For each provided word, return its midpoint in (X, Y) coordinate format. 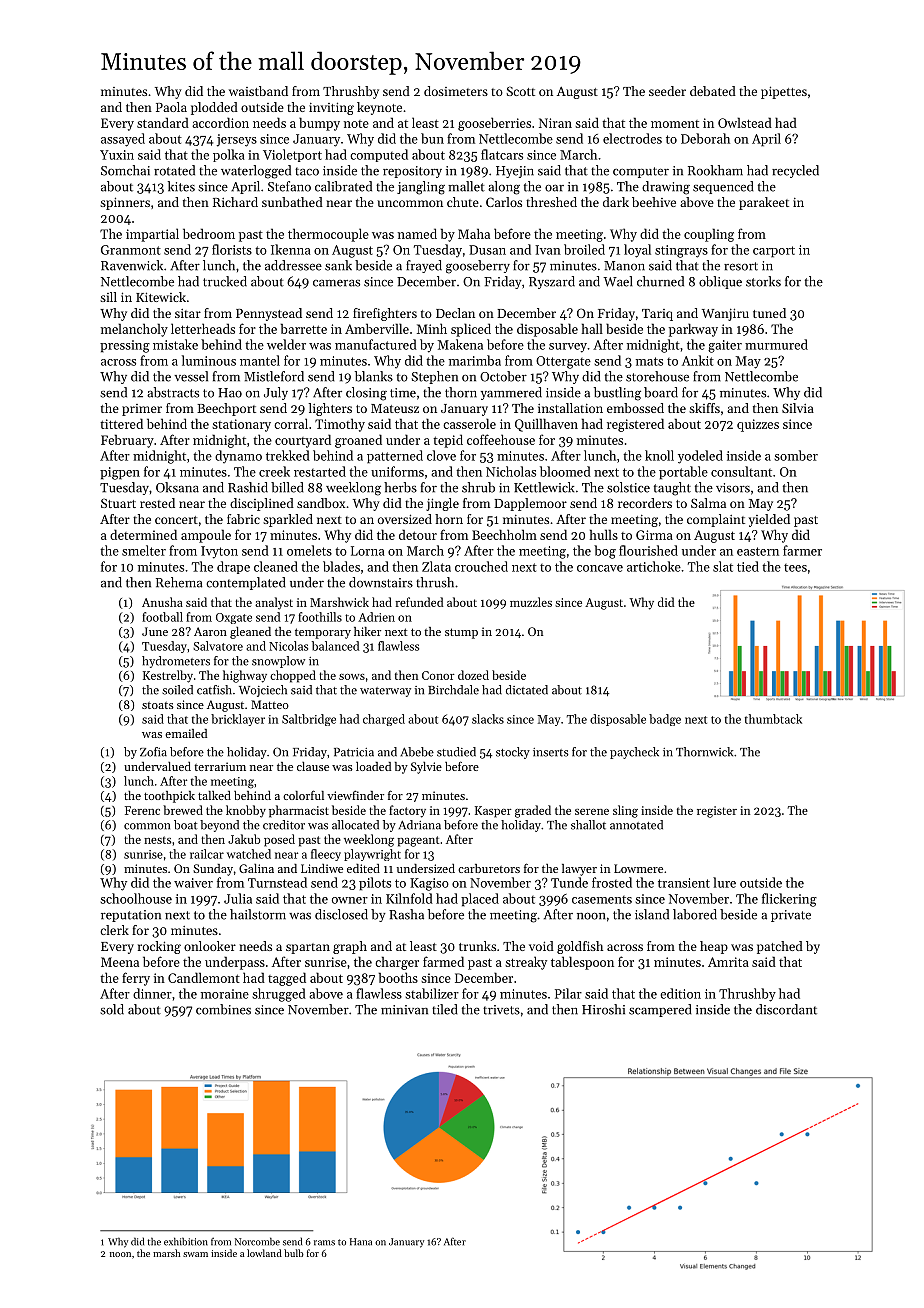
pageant (418, 841)
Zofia (153, 752)
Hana (361, 1242)
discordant (786, 1009)
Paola (171, 107)
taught (672, 489)
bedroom (209, 233)
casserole (469, 423)
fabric (243, 519)
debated (713, 91)
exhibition (186, 1241)
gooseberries (494, 124)
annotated (636, 825)
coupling (709, 235)
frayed (424, 266)
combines (223, 1009)
